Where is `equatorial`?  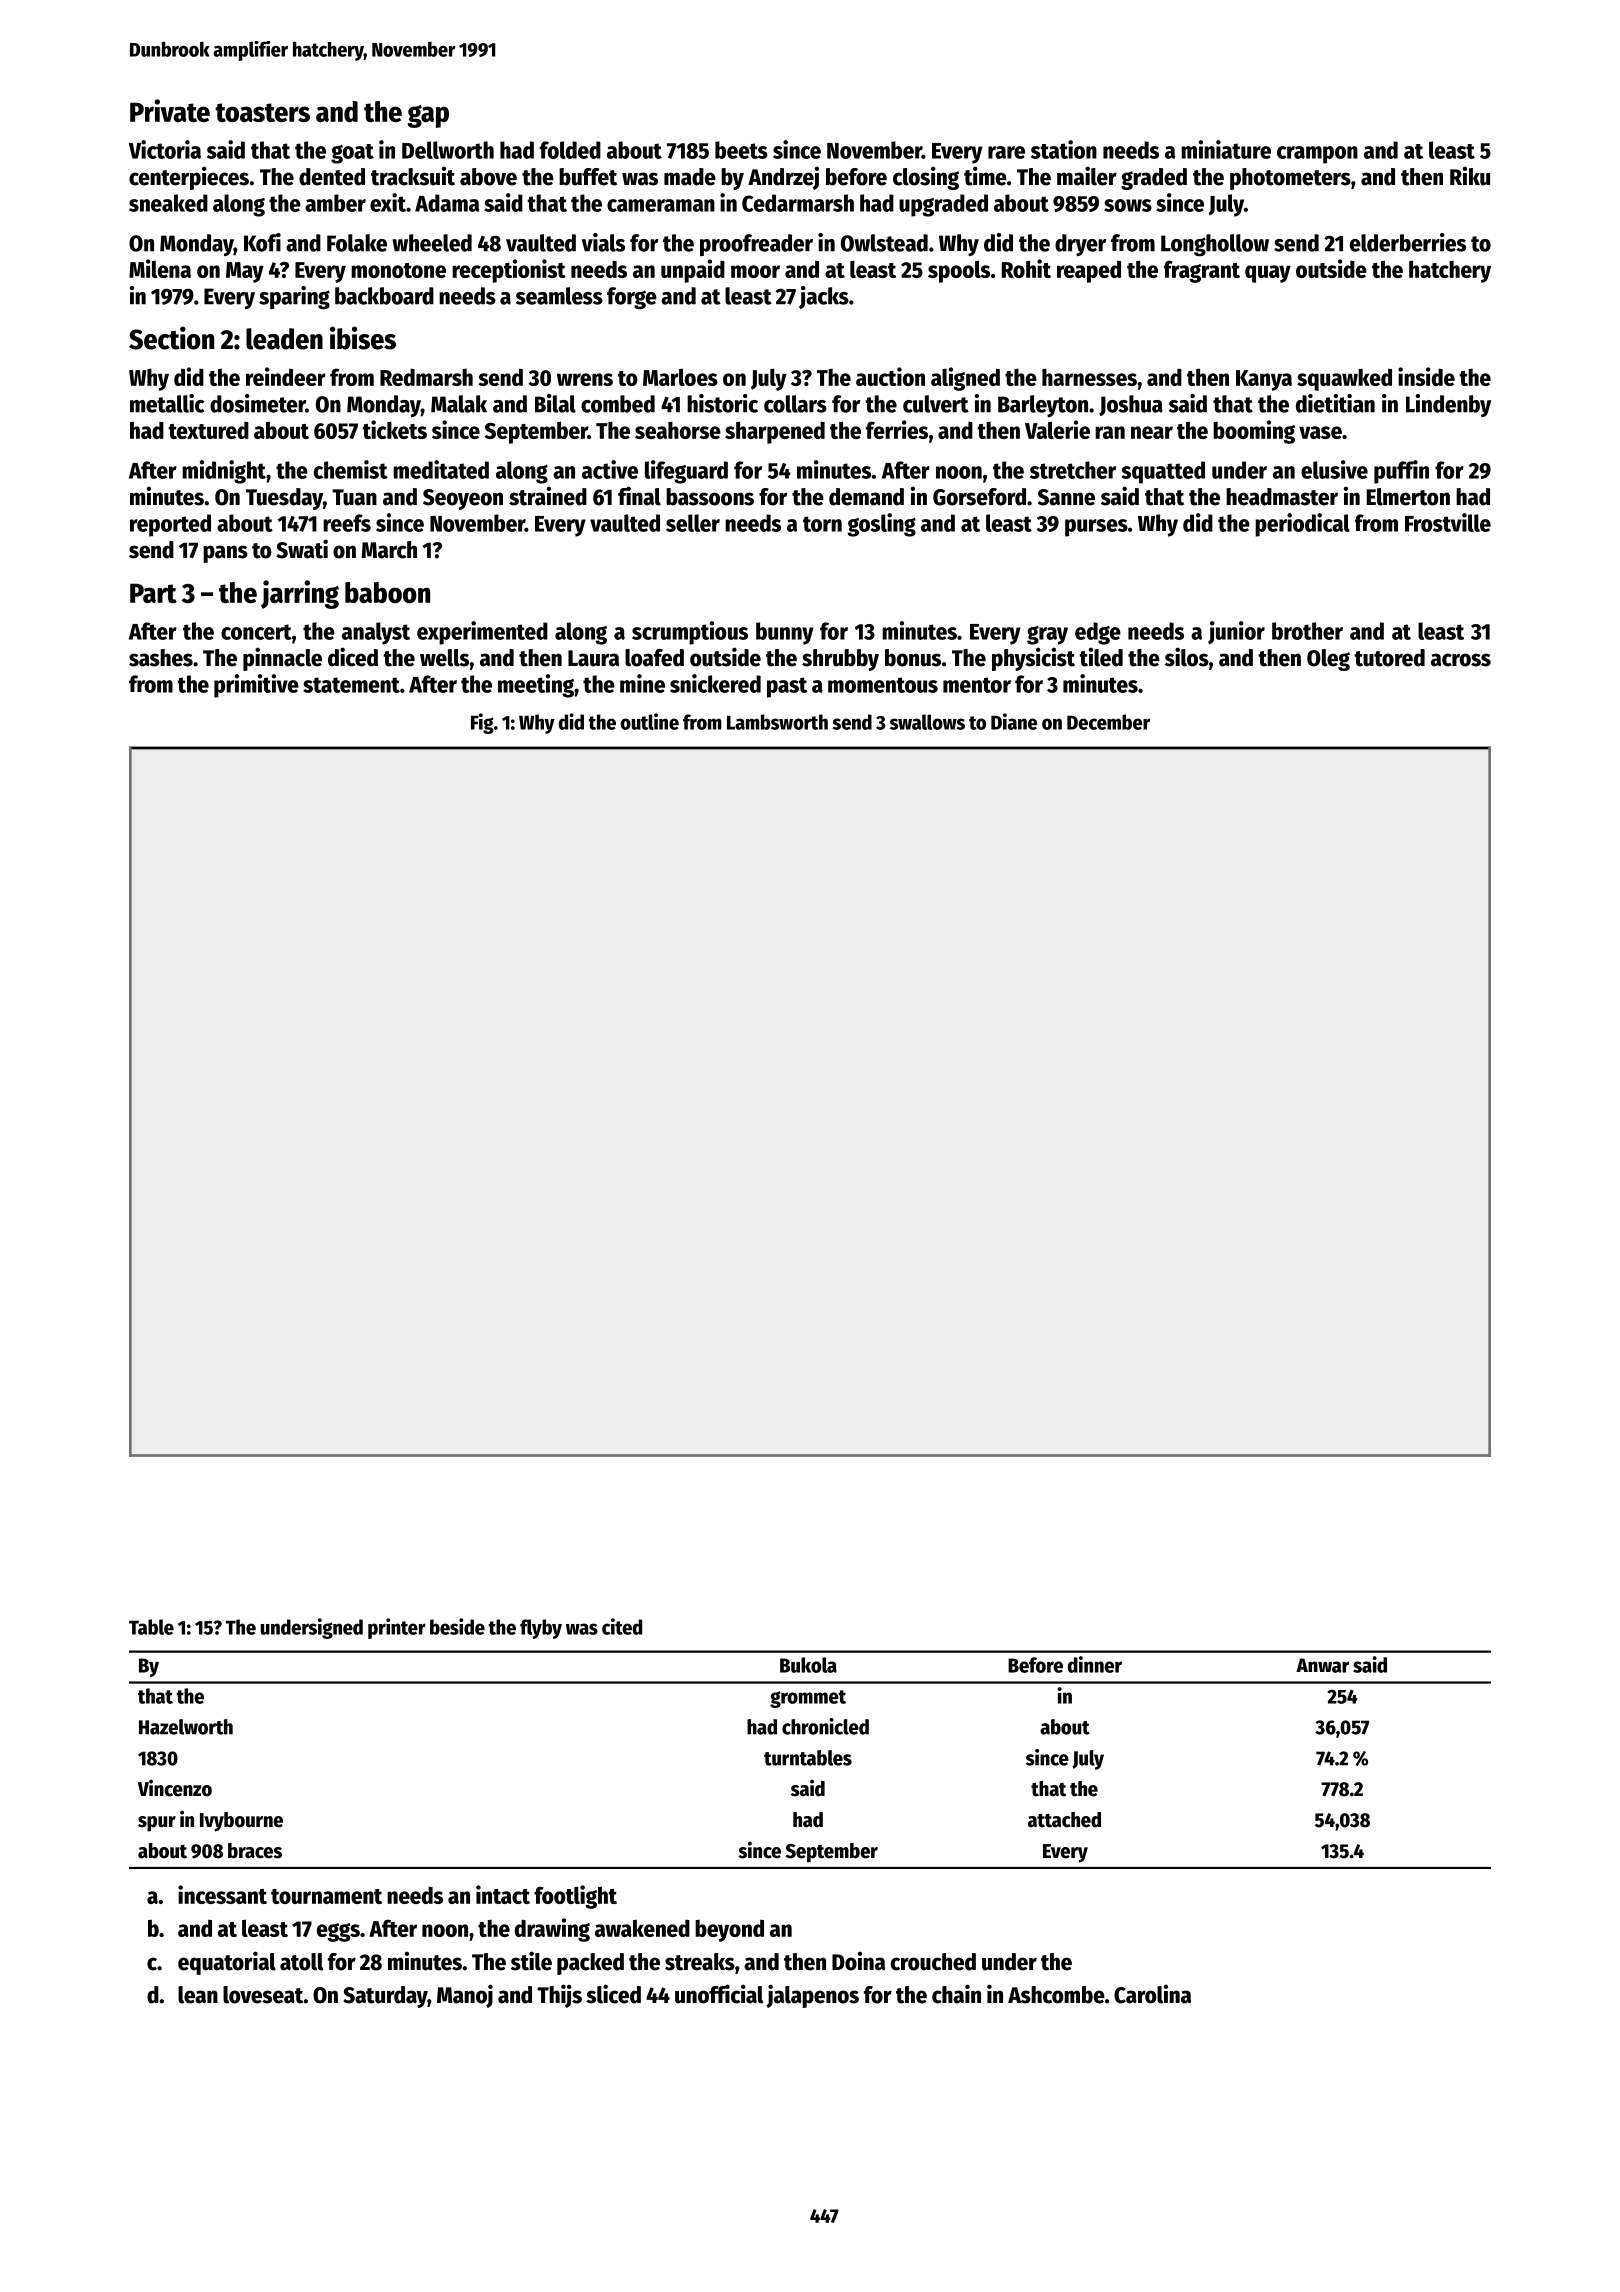 equatorial is located at coordinates (227, 1963).
